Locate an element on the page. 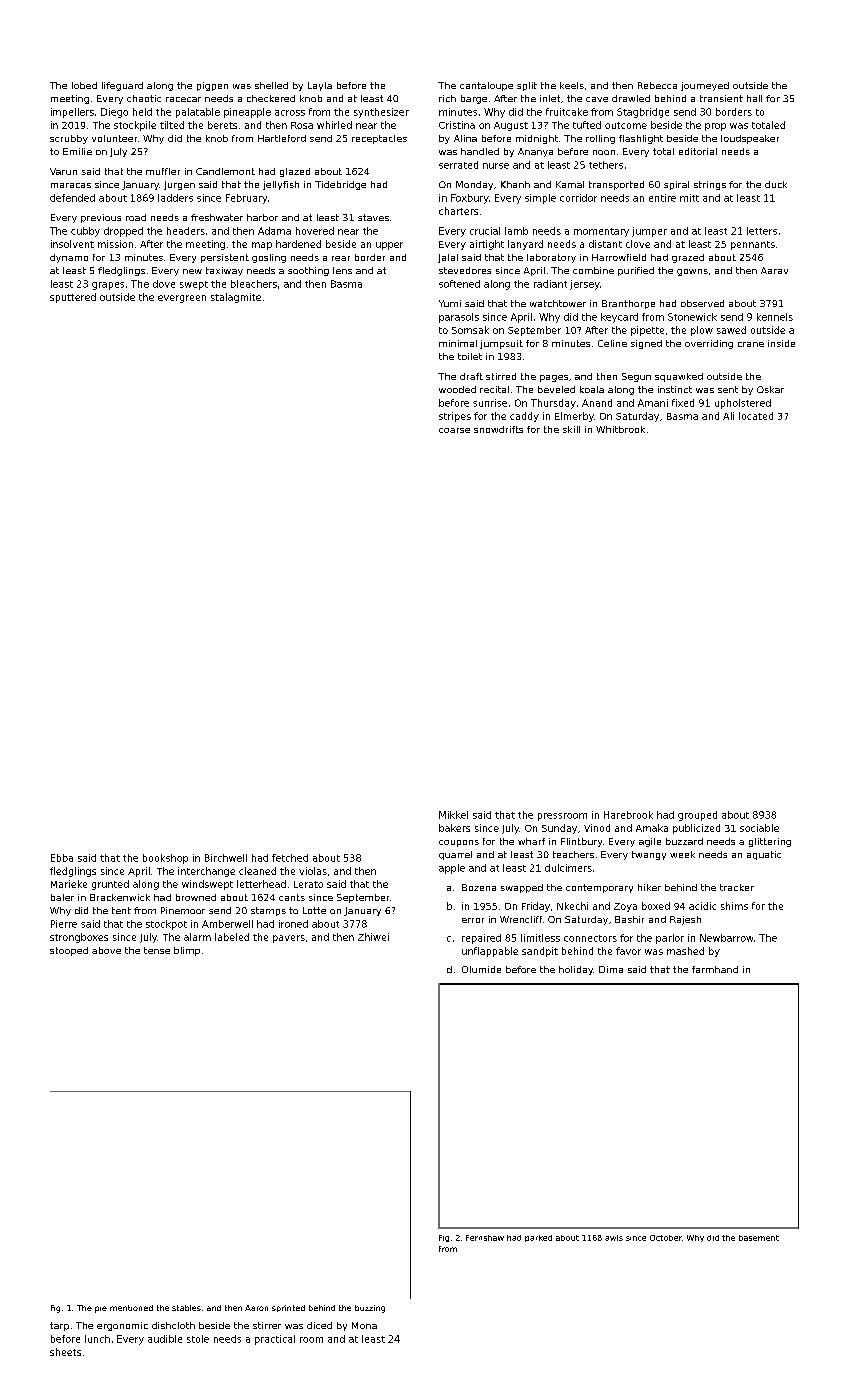 This page has height=1400, width=849. stables is located at coordinates (186, 1308).
